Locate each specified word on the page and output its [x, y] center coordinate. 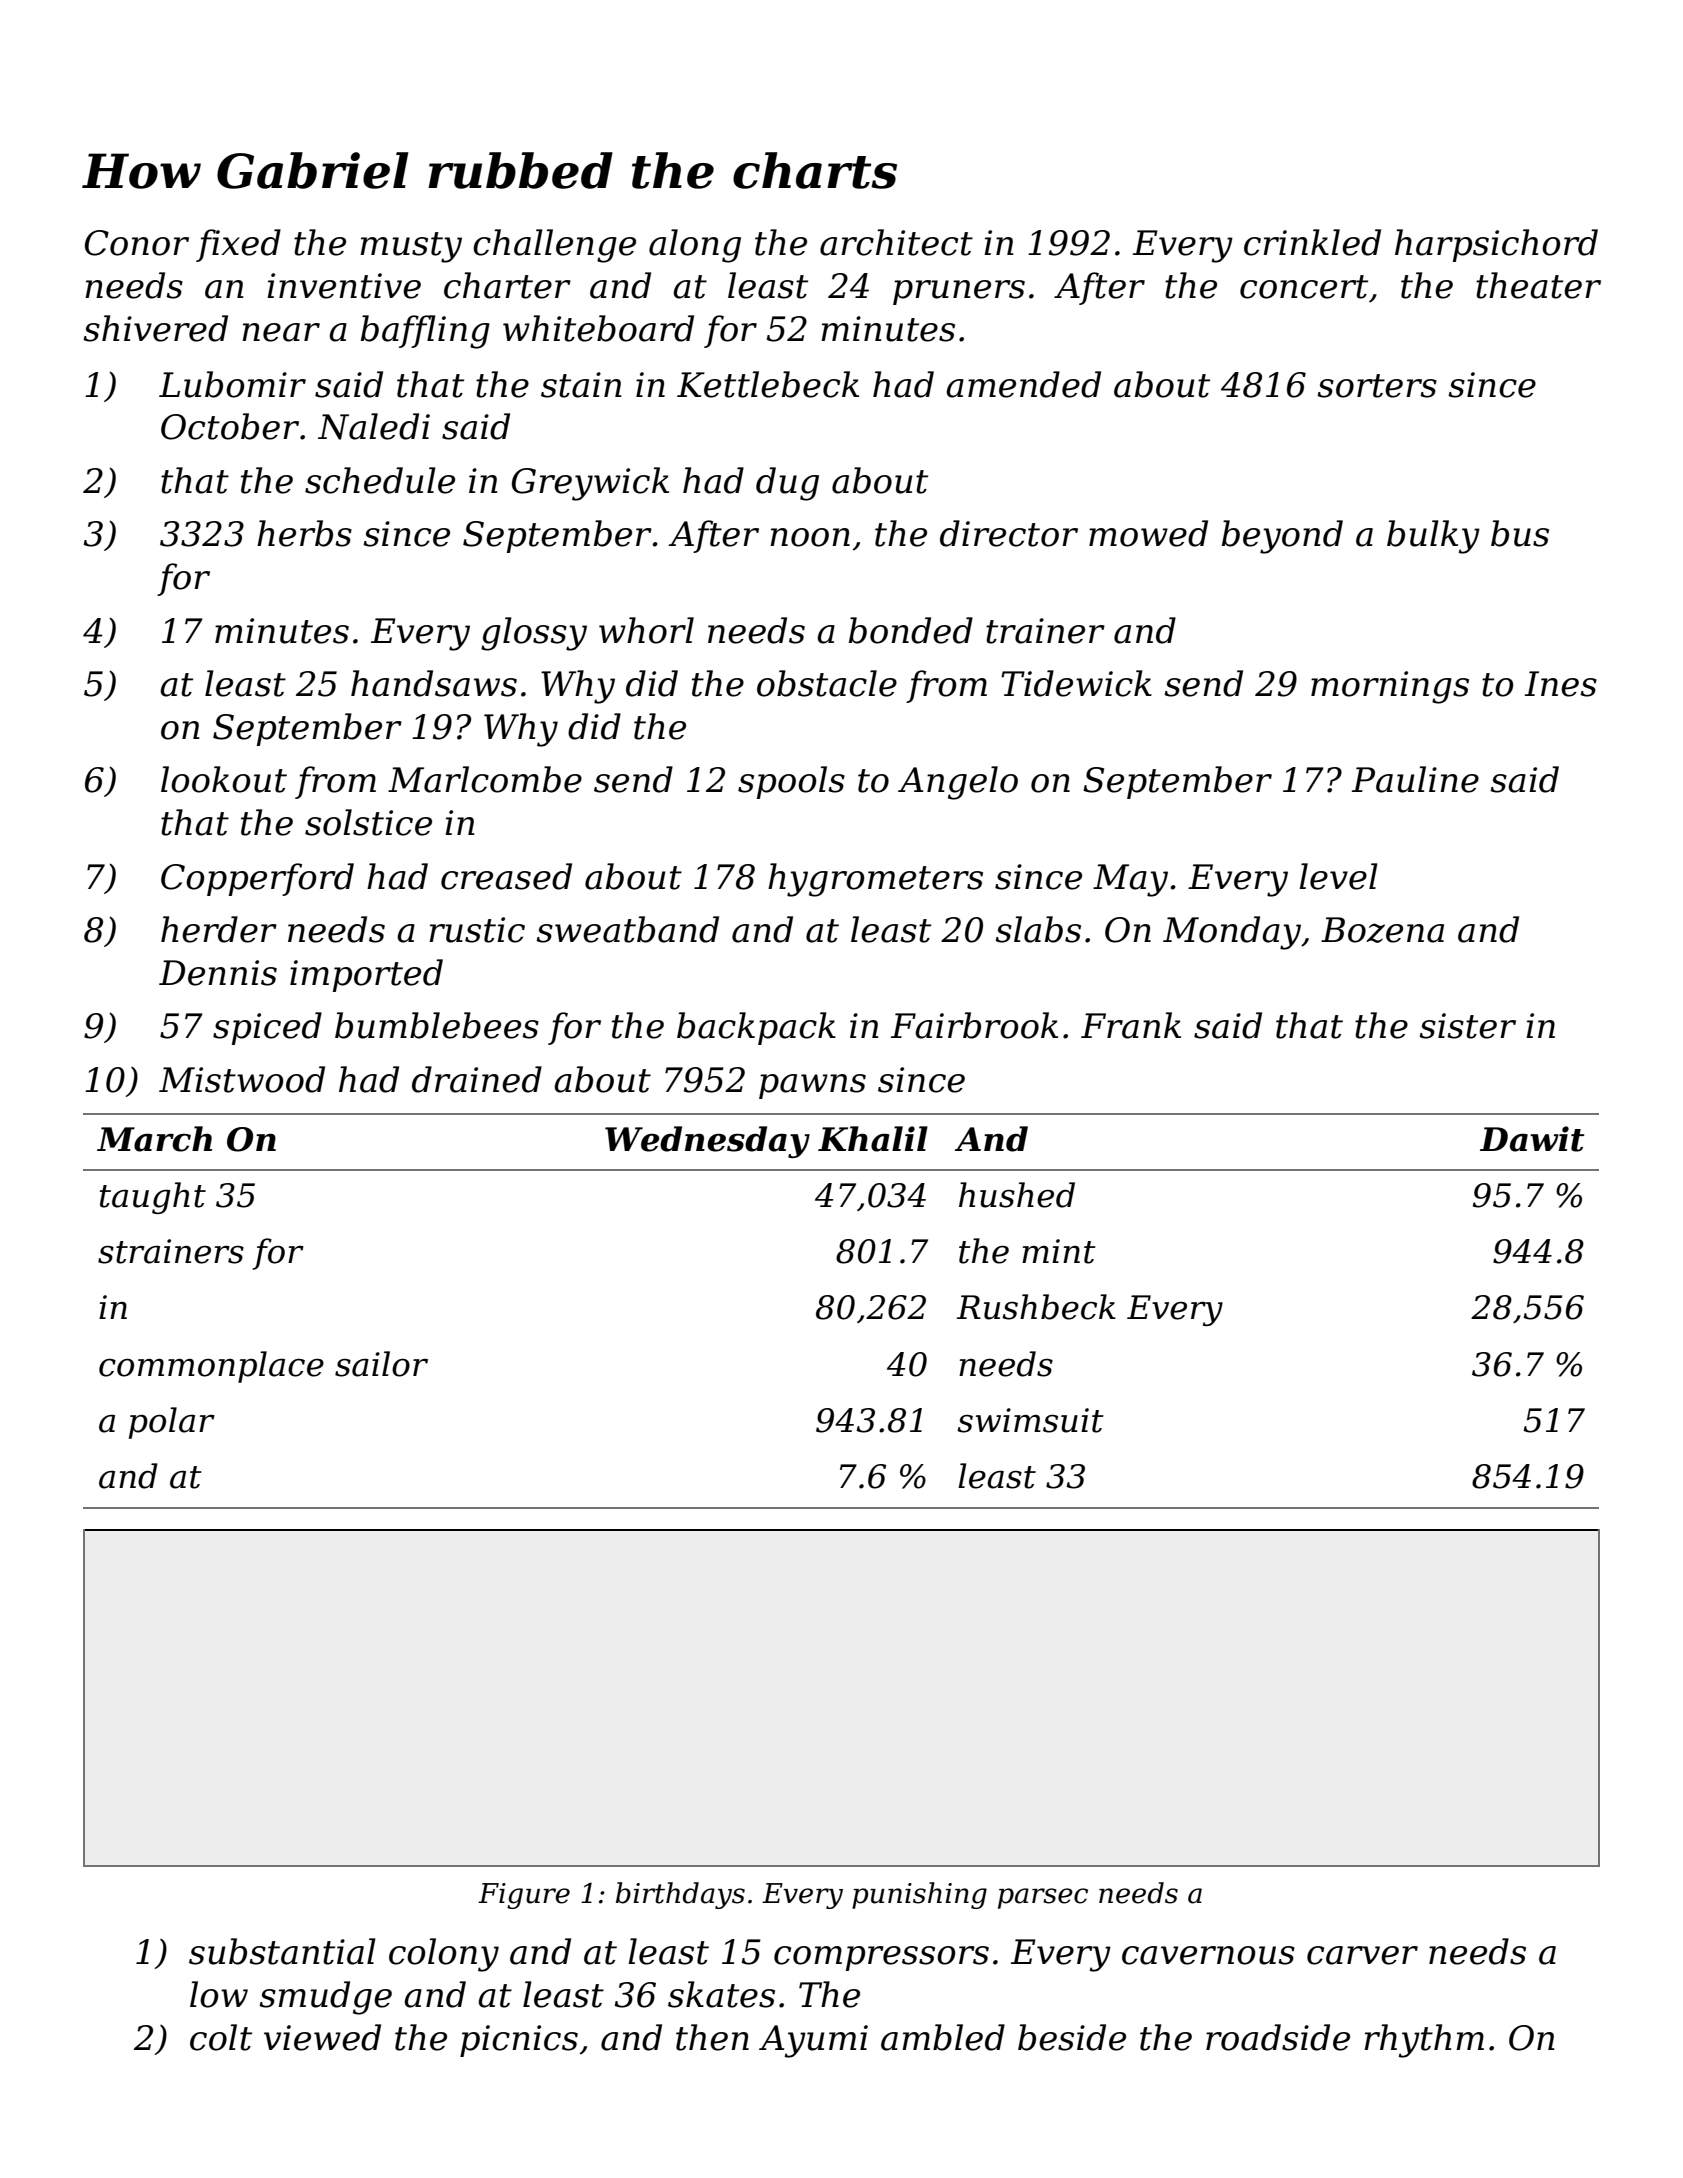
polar [172, 1423]
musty [411, 247]
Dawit [1532, 1139]
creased [506, 876]
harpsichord [1496, 245]
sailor [381, 1364]
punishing [919, 1895]
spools [791, 782]
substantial [282, 1951]
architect [896, 242]
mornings [1390, 687]
